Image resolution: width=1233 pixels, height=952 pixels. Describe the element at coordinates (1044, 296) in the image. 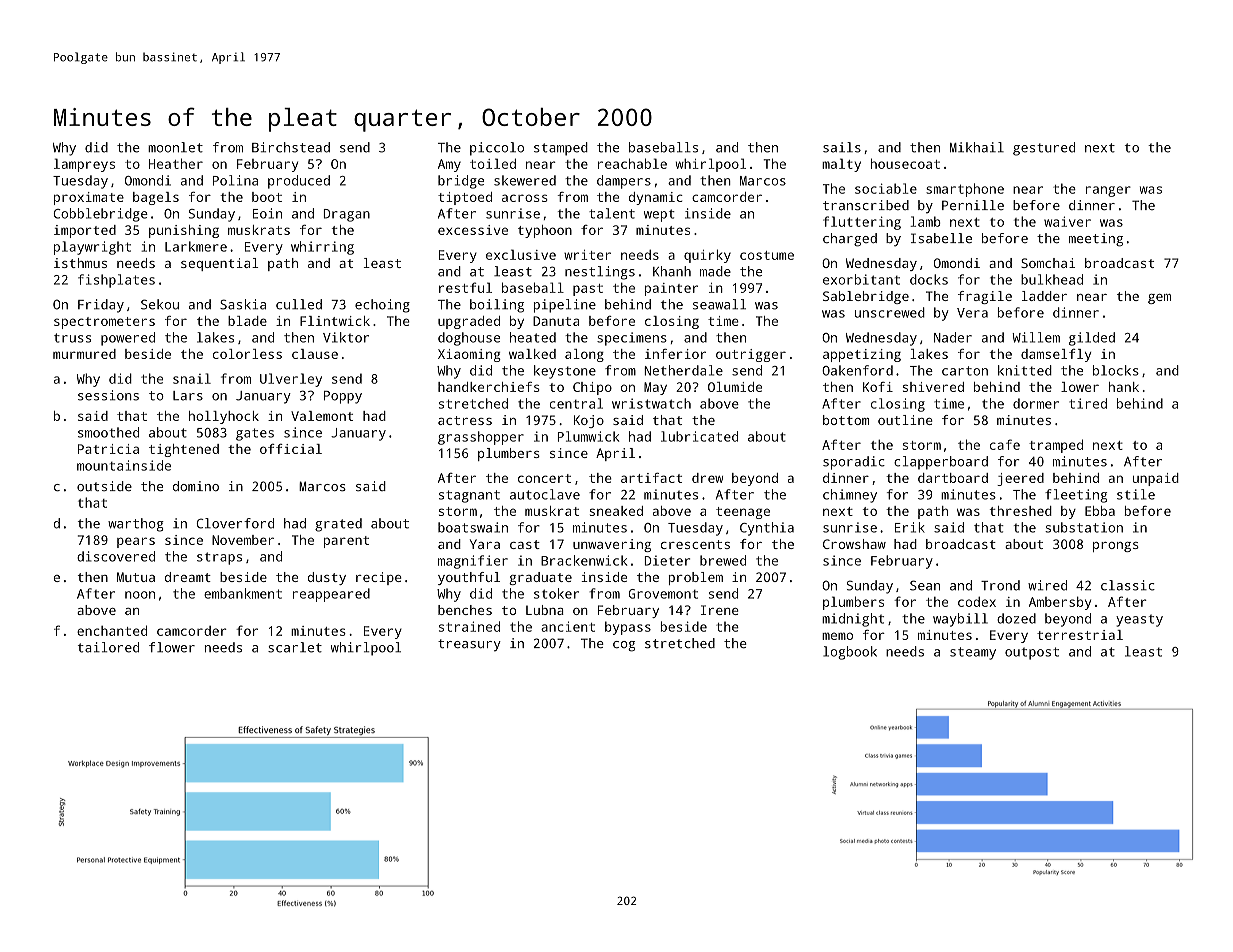

I see `ladder` at that location.
